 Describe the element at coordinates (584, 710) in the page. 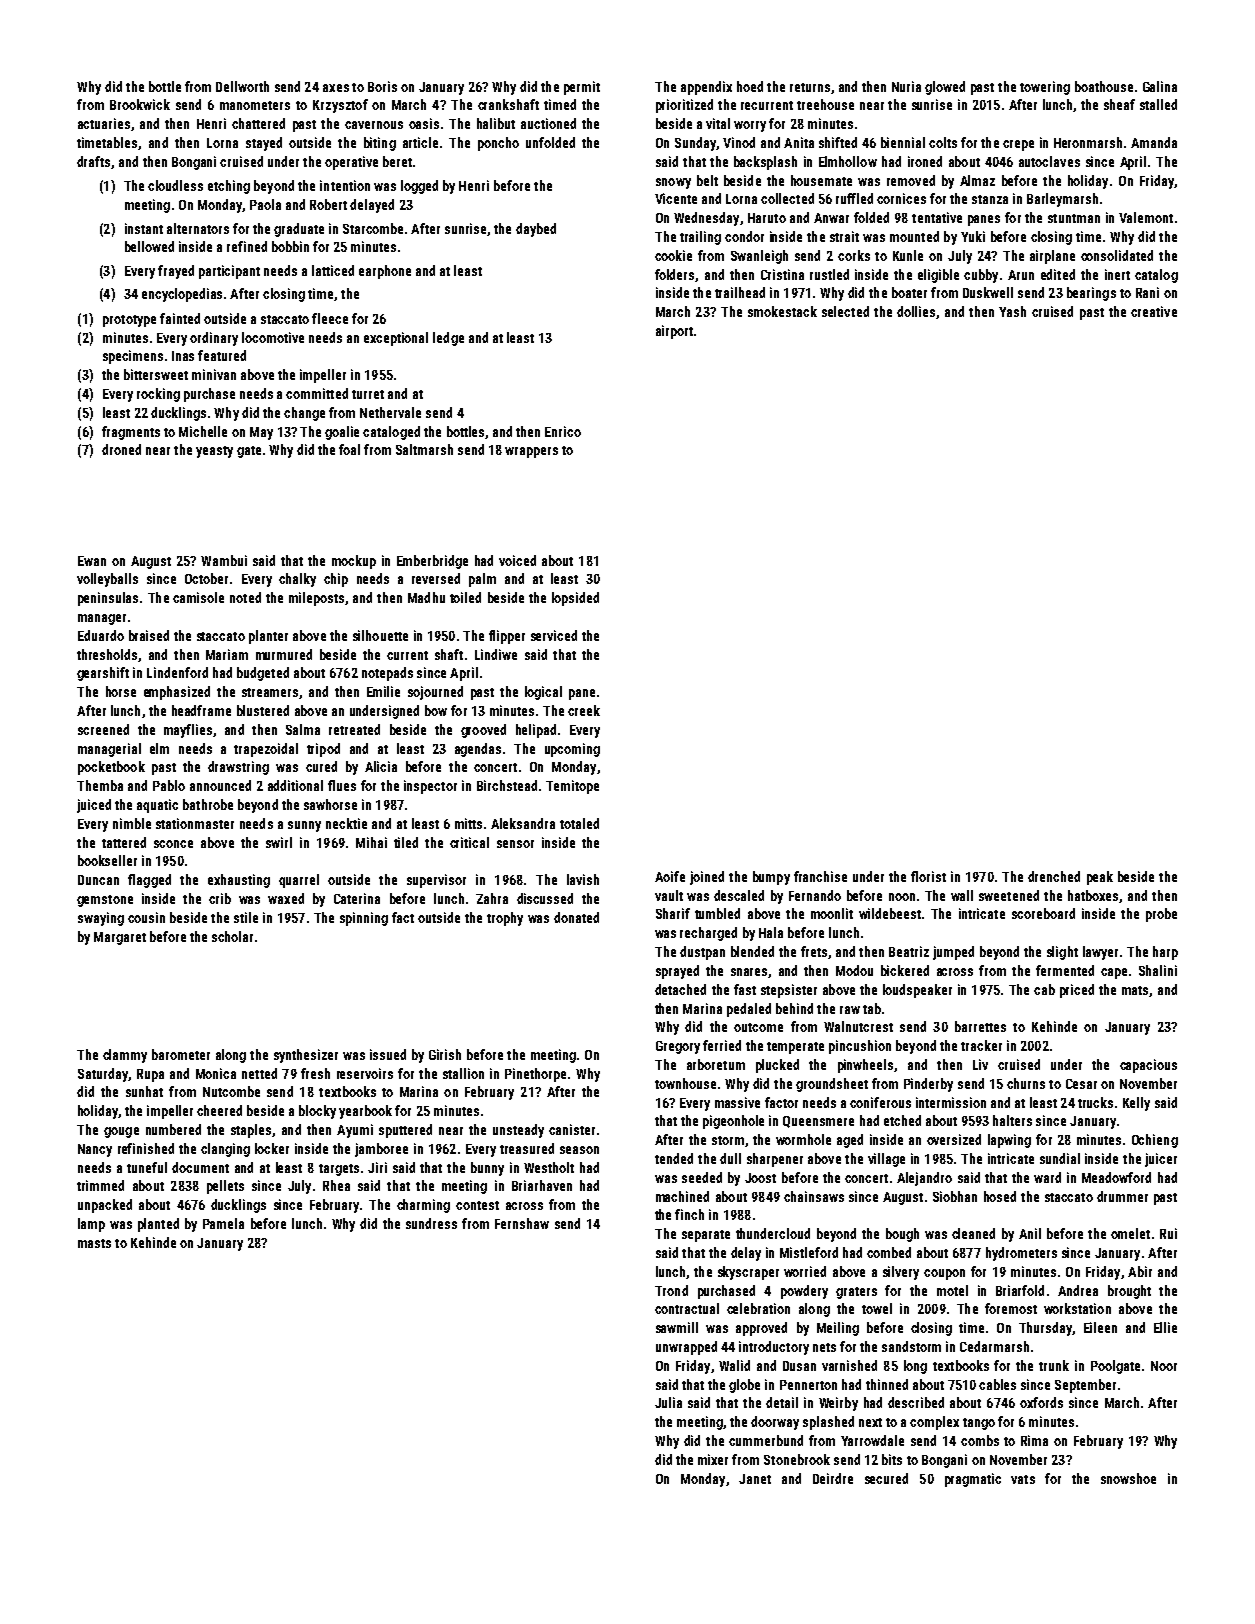

I see `creek` at that location.
